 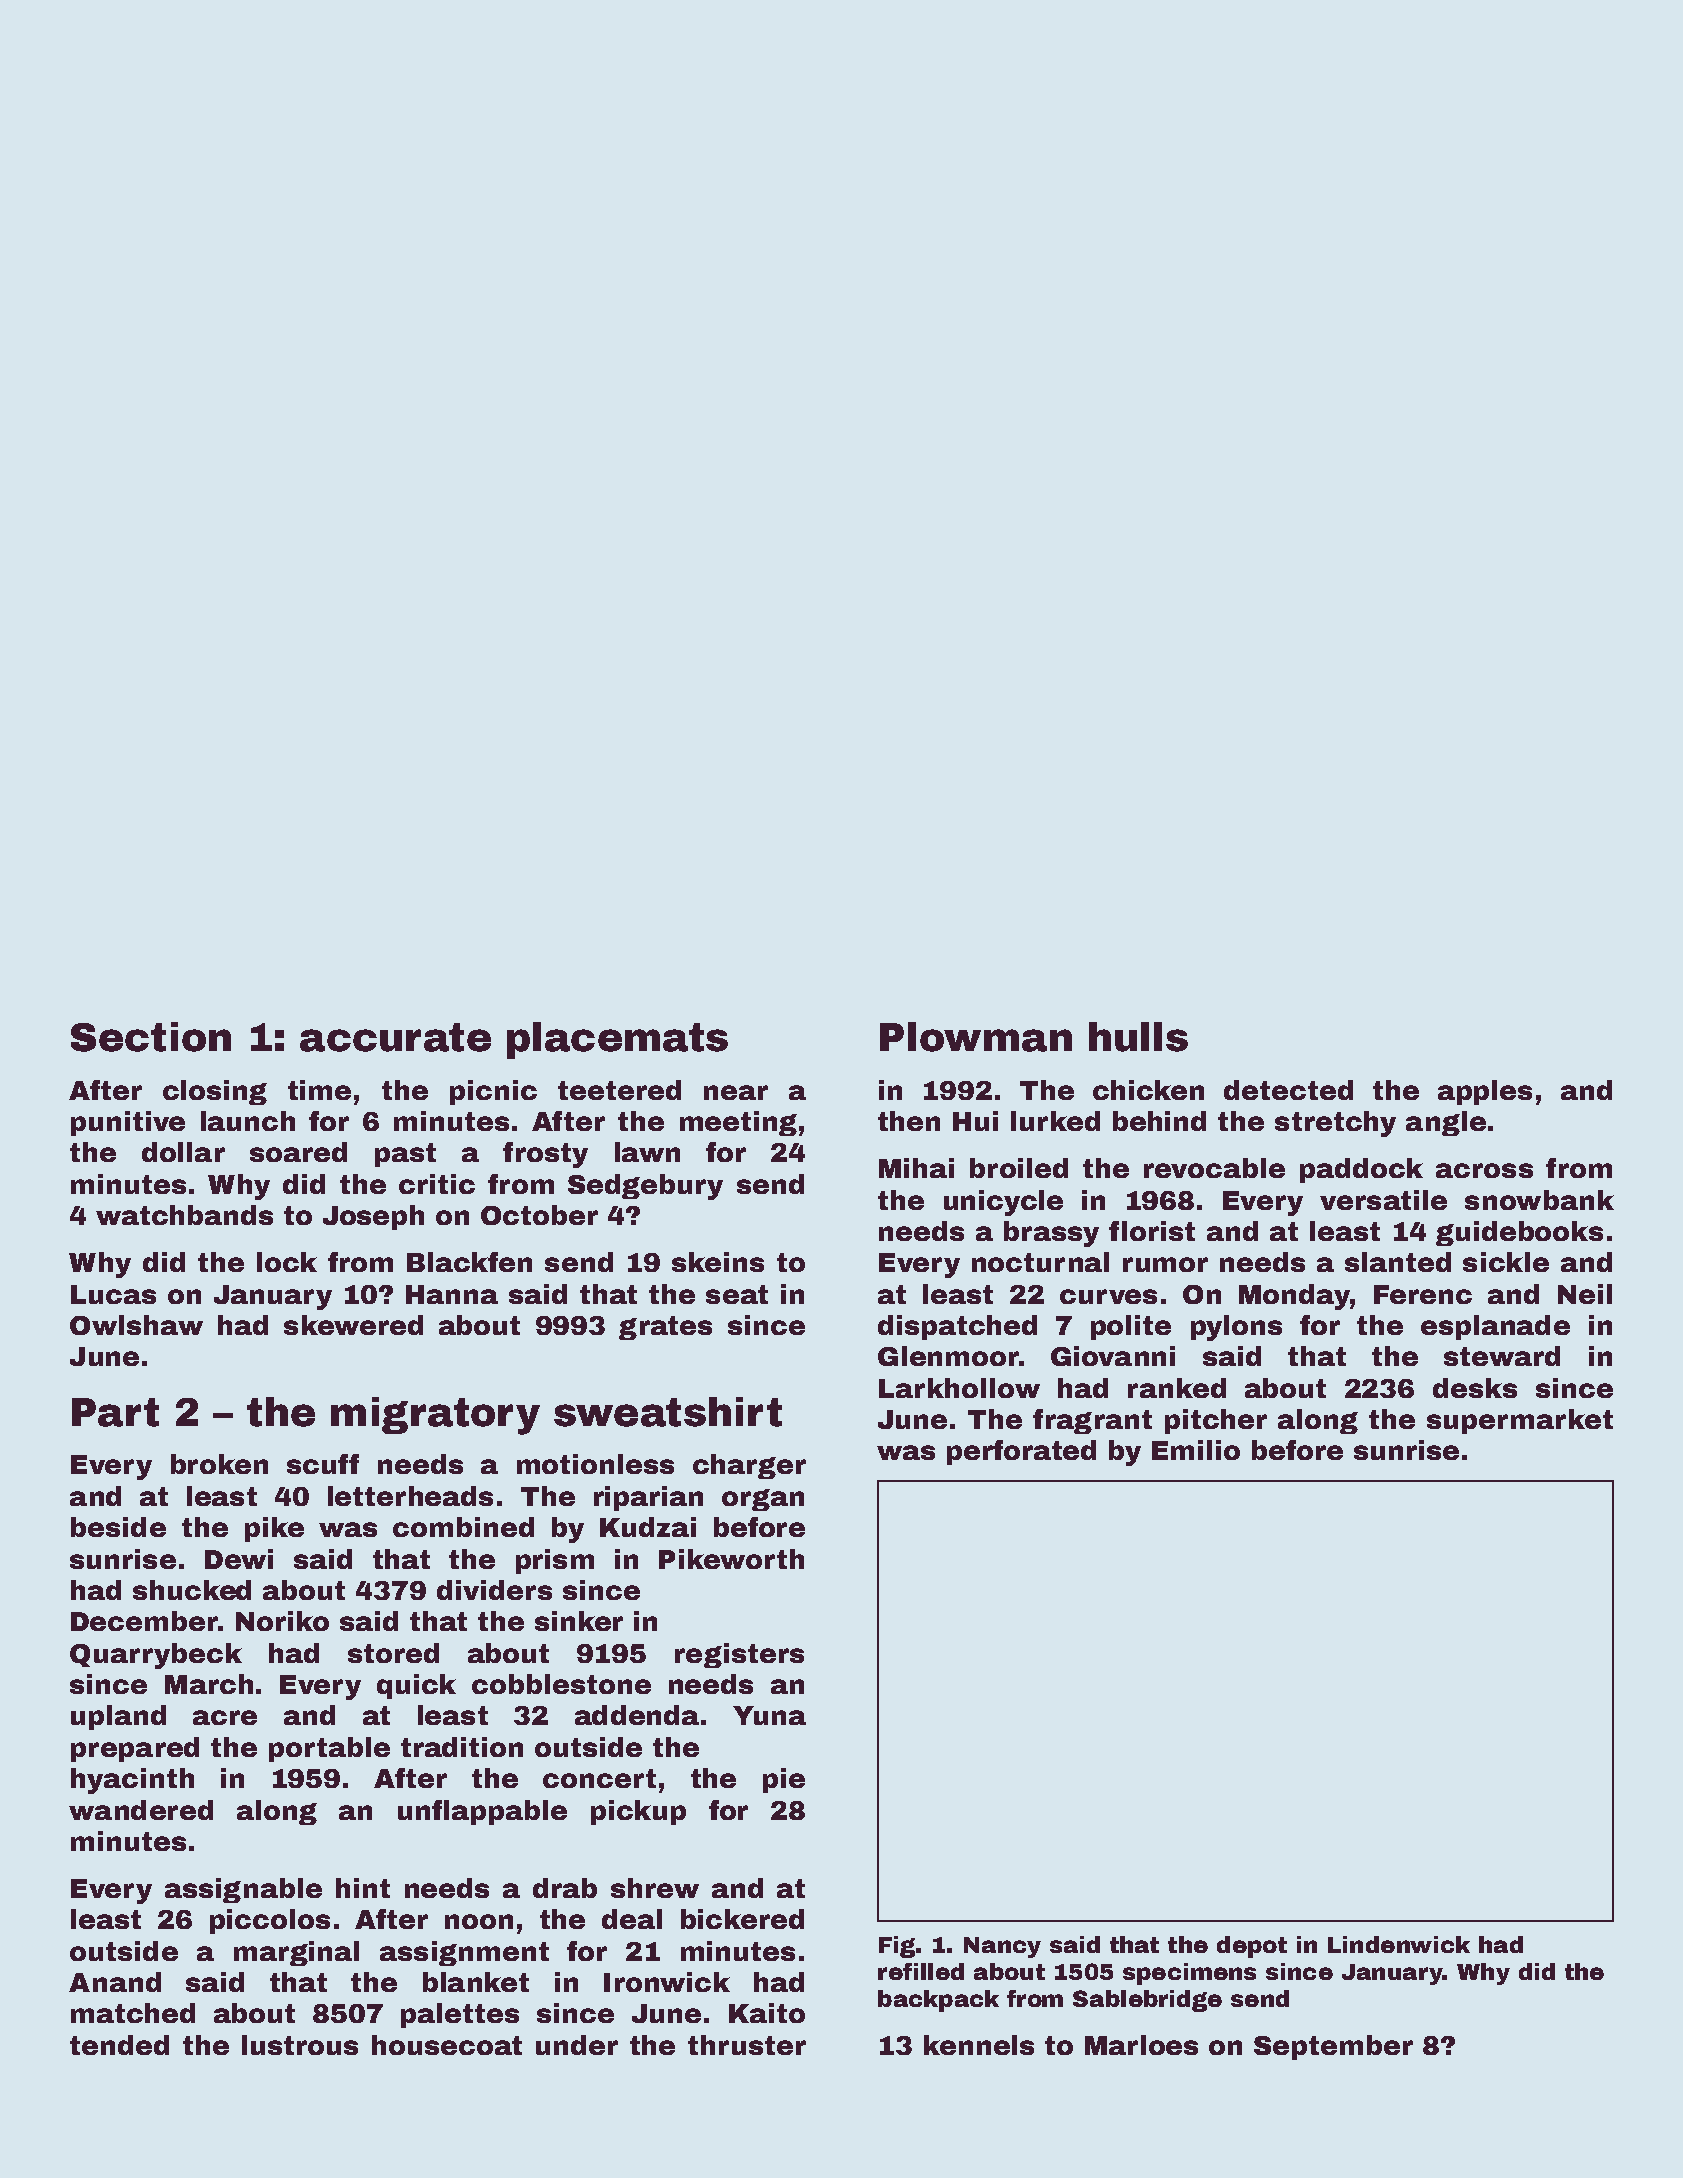 What do you see at coordinates (1485, 1092) in the image?
I see `apples` at bounding box center [1485, 1092].
